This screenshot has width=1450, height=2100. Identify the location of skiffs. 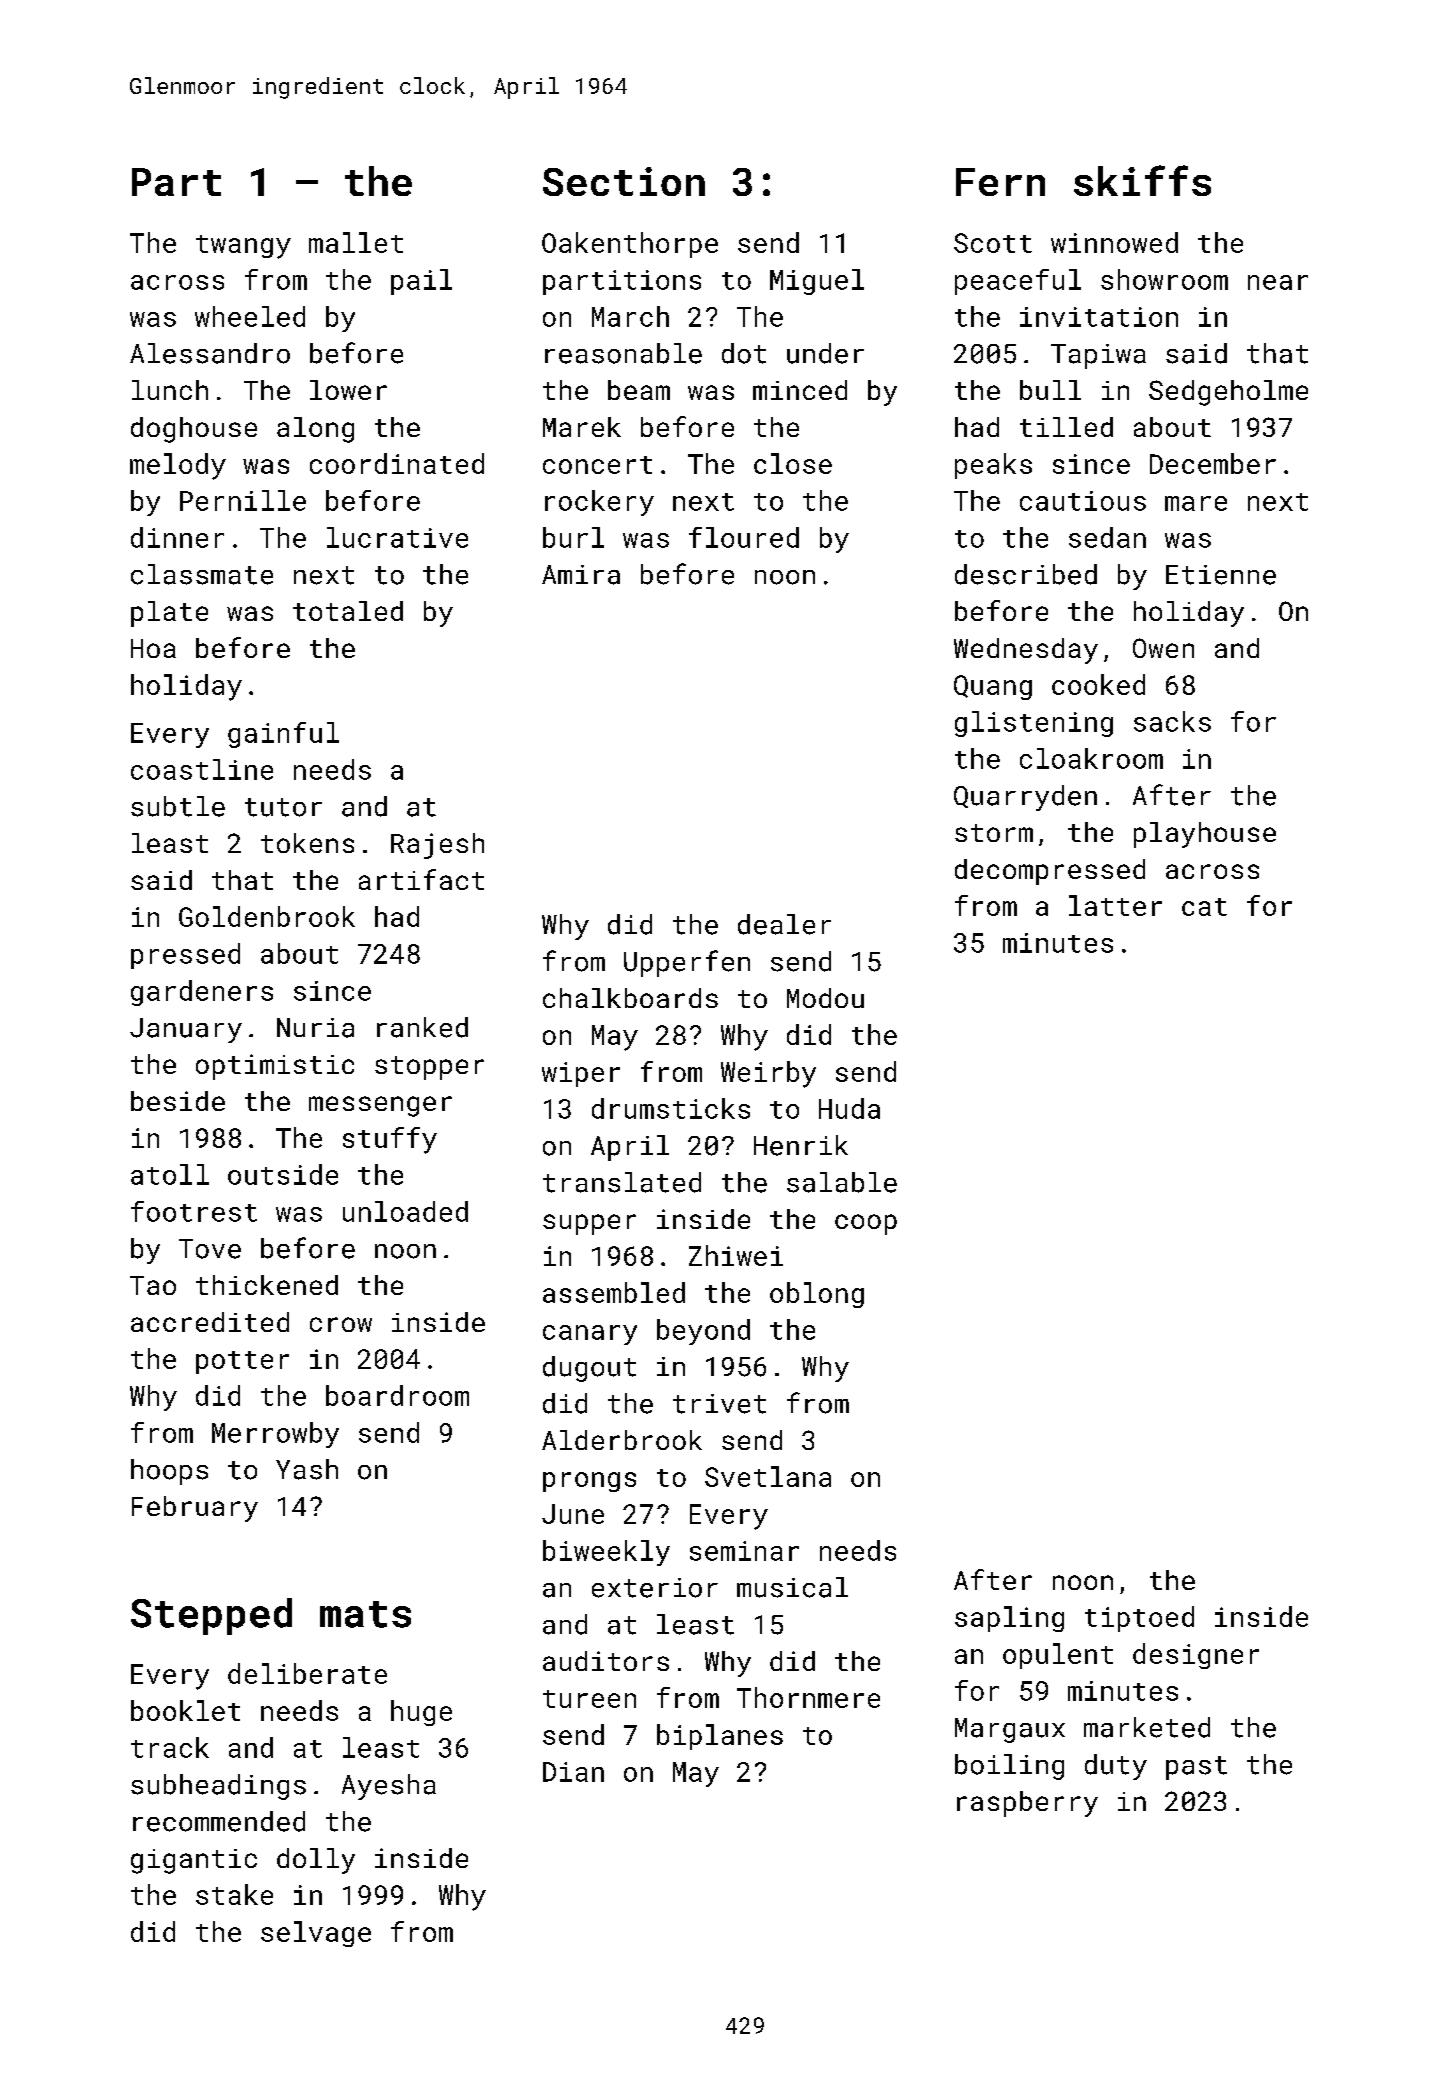
(1142, 180).
